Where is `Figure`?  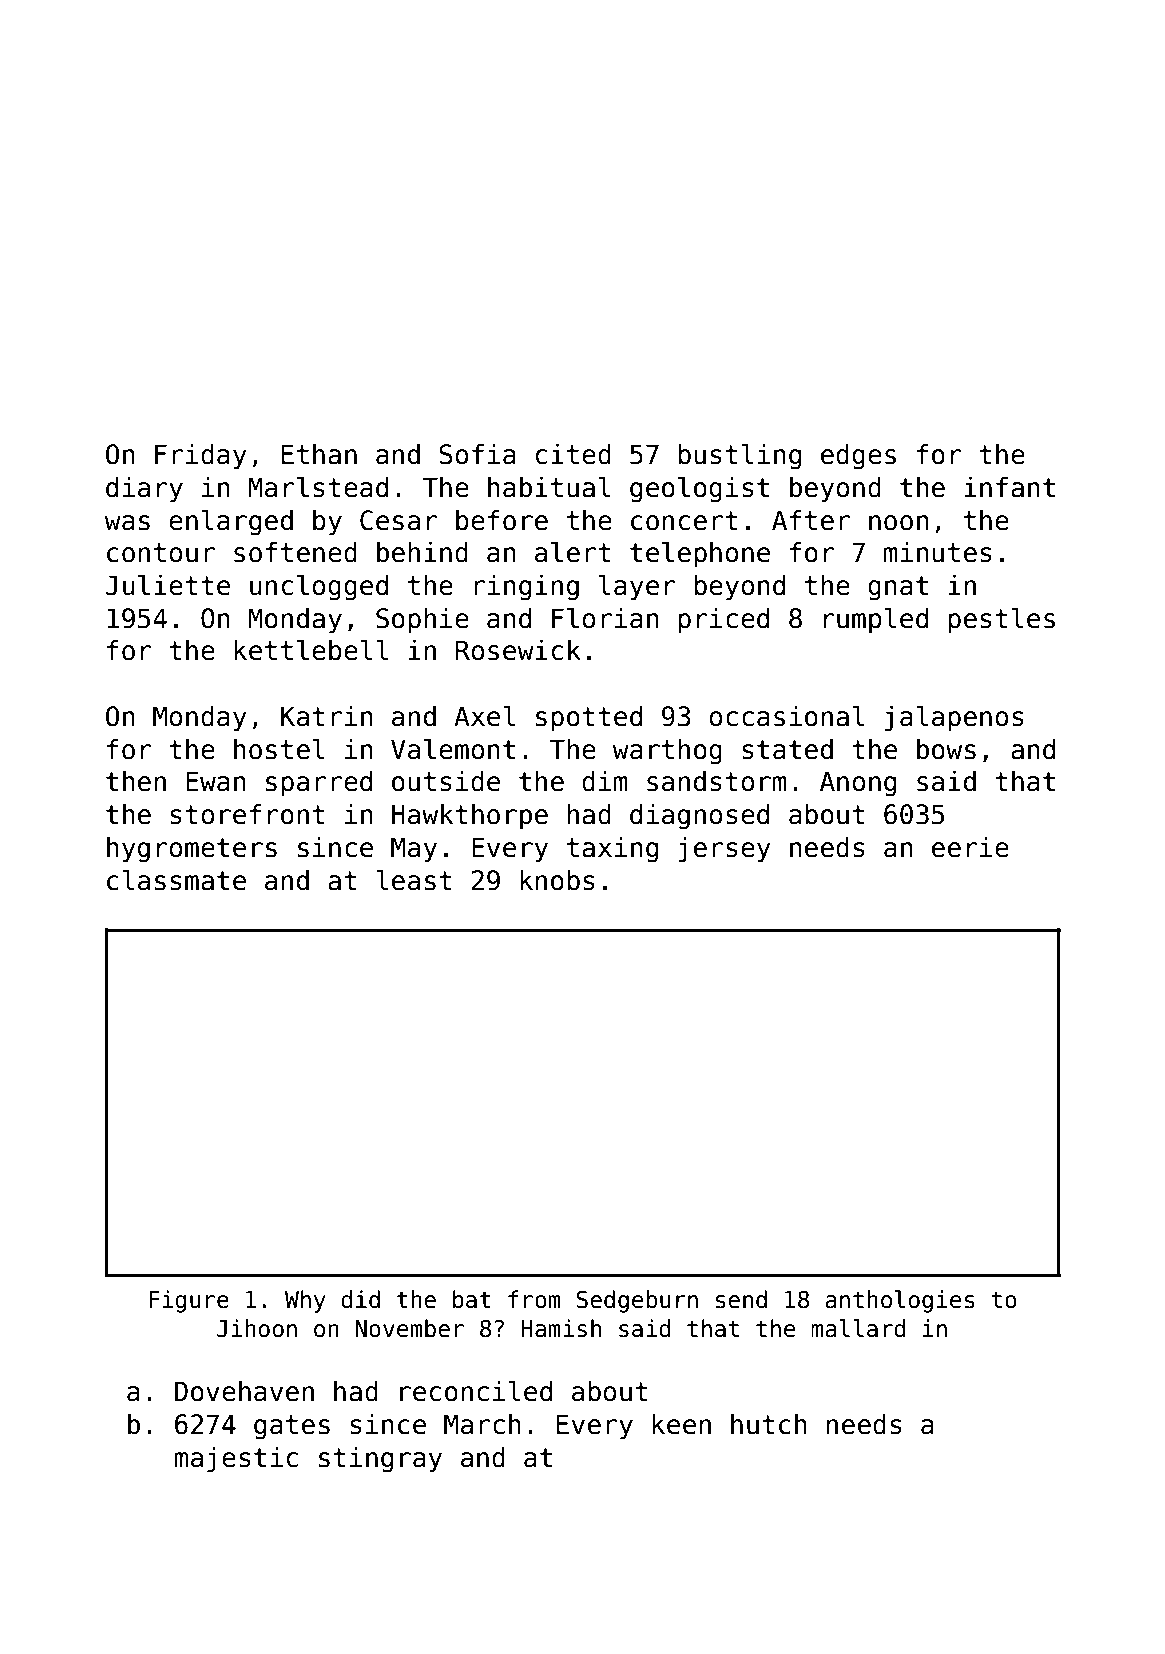 Figure is located at coordinates (189, 1301).
